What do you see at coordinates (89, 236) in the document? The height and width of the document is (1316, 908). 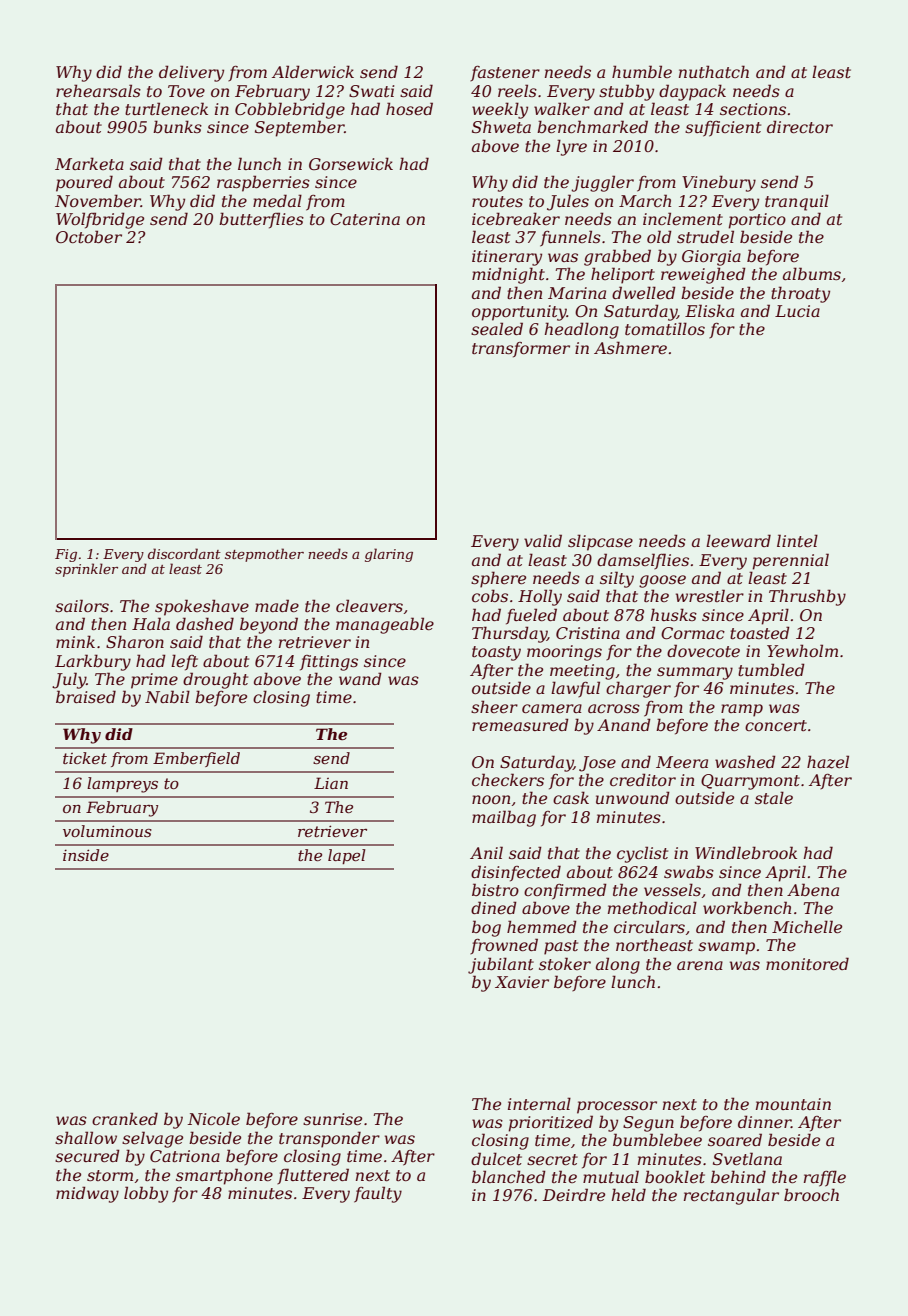 I see `October` at bounding box center [89, 236].
